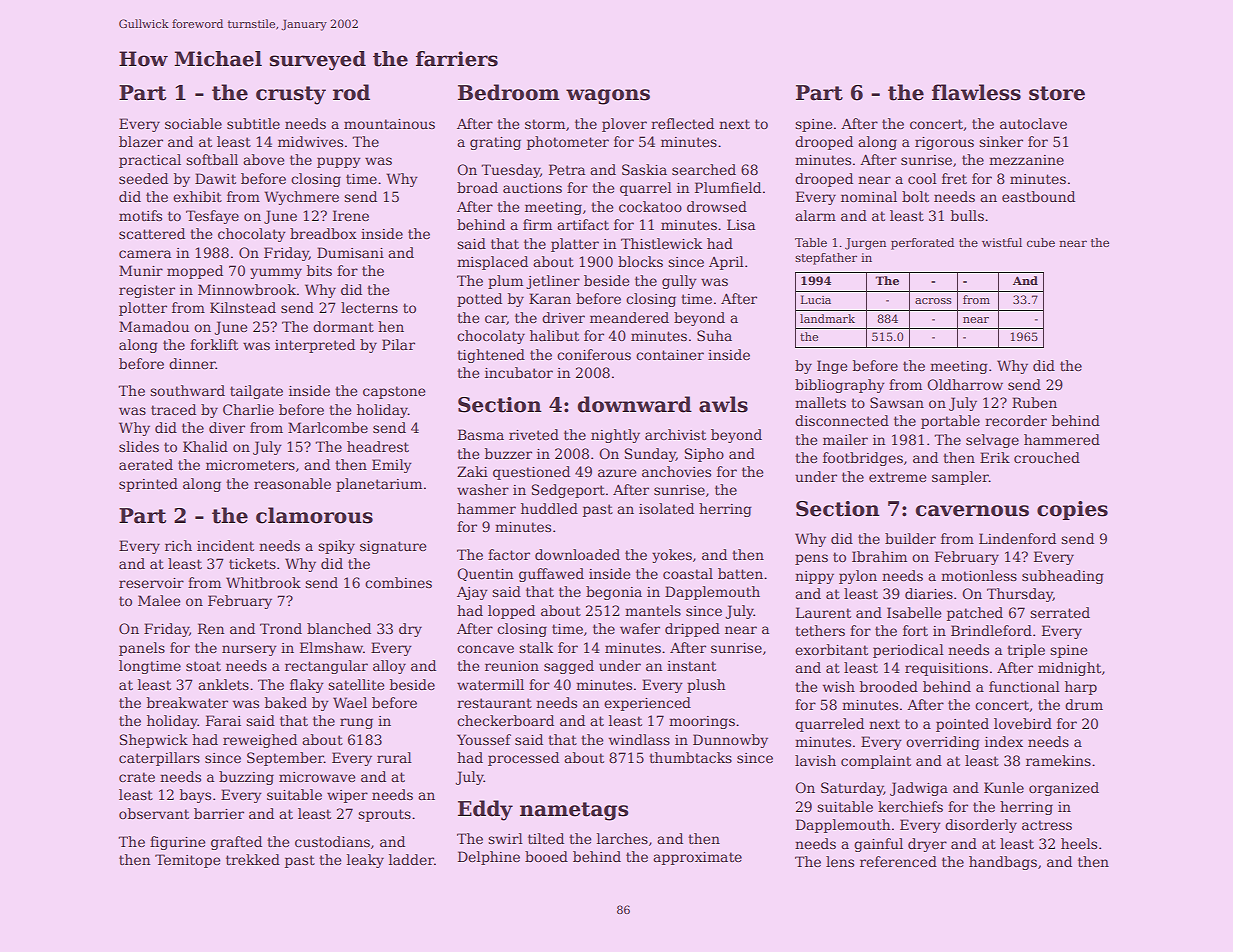  Describe the element at coordinates (263, 159) in the page. I see `above` at that location.
